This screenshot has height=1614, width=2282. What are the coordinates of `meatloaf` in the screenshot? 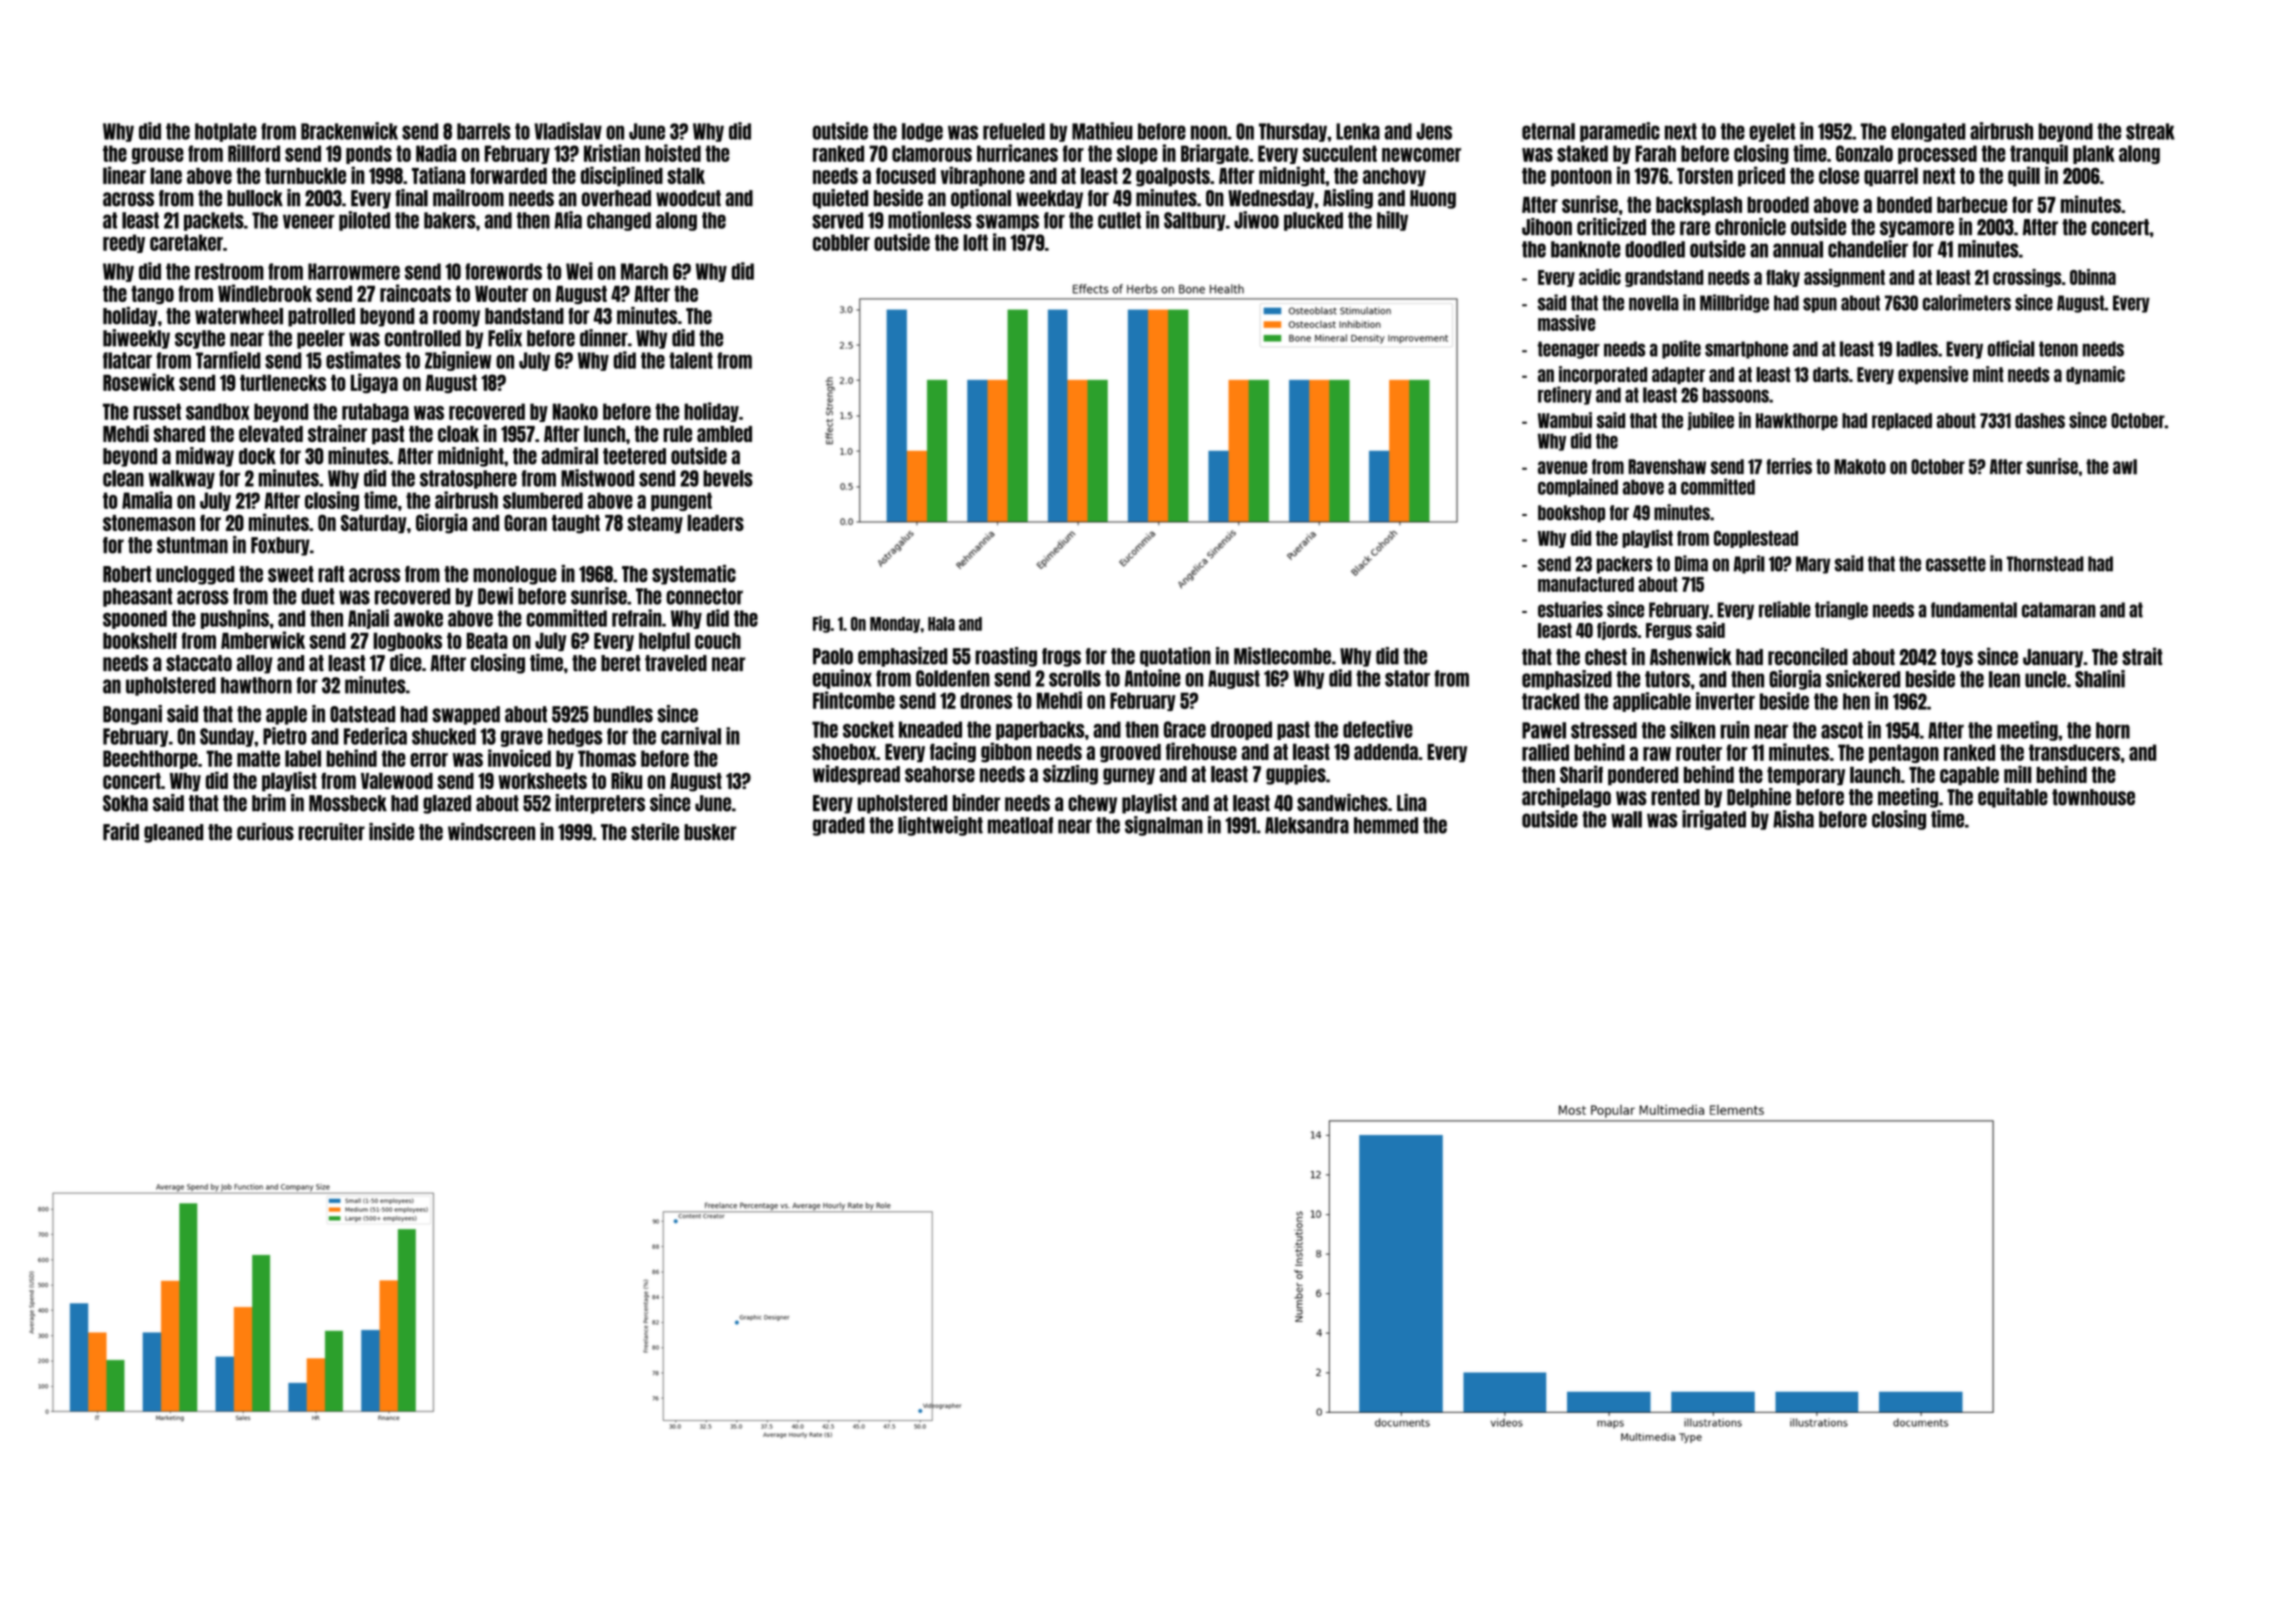 It's located at (1020, 825).
